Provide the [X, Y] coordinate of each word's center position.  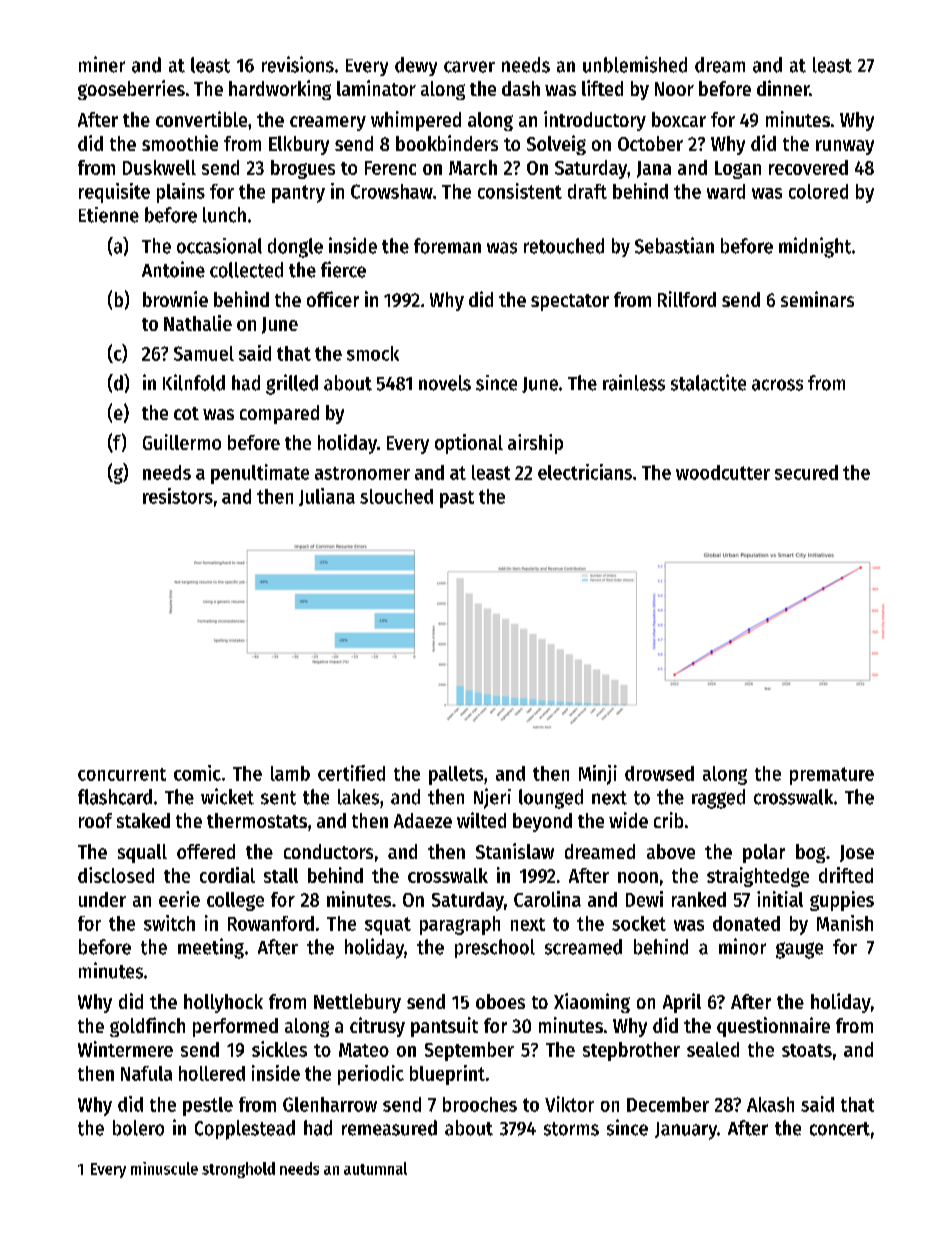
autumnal [375, 1168]
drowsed [659, 773]
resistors [178, 496]
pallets [456, 775]
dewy [416, 66]
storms [571, 1129]
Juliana [327, 497]
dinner [783, 88]
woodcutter [723, 472]
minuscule [164, 1168]
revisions [298, 64]
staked [143, 820]
